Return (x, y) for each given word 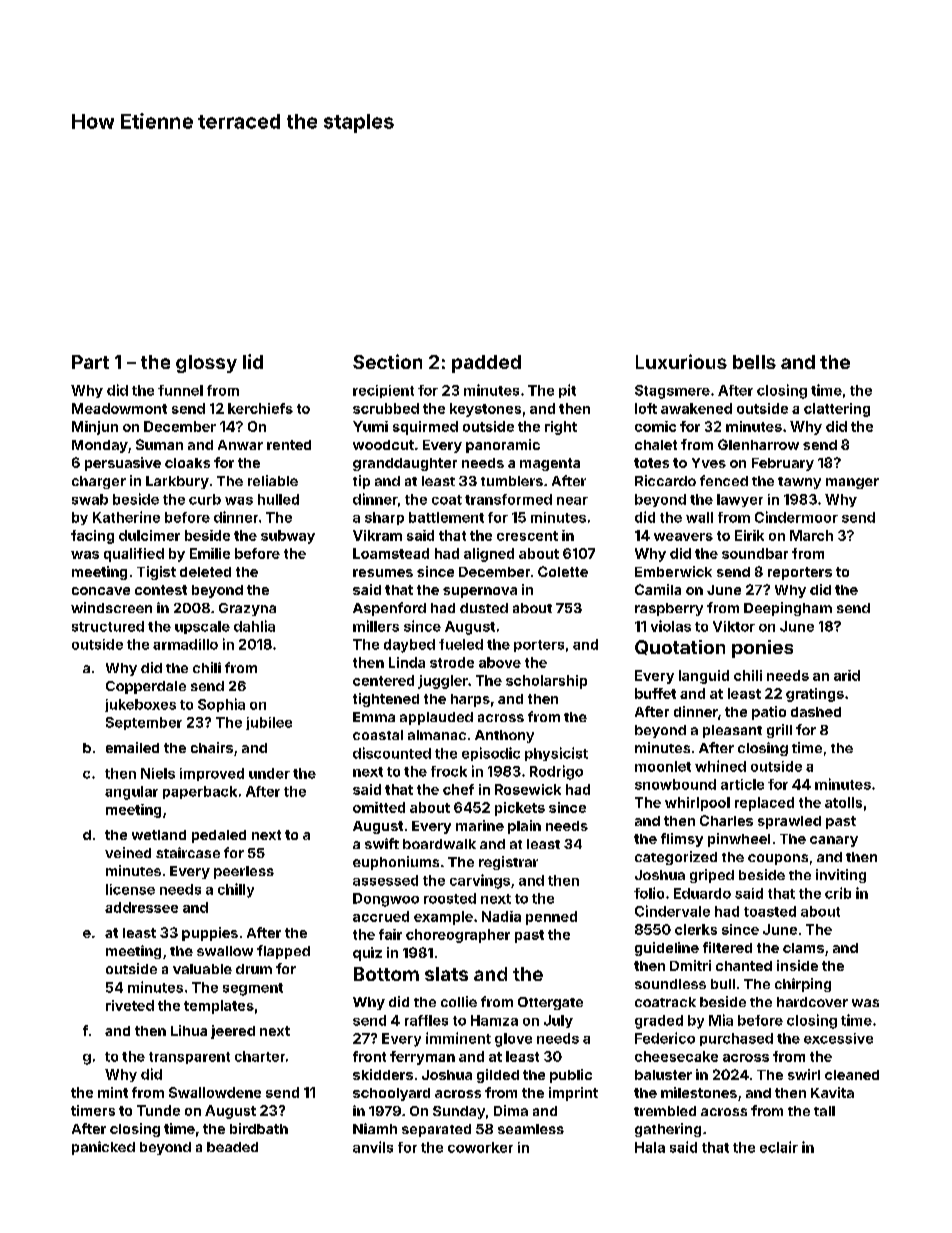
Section (387, 361)
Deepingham (788, 609)
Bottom (386, 974)
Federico (665, 1038)
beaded (232, 1147)
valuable (202, 969)
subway (288, 537)
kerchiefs (260, 408)
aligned (489, 555)
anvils (373, 1147)
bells (754, 362)
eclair (779, 1147)
